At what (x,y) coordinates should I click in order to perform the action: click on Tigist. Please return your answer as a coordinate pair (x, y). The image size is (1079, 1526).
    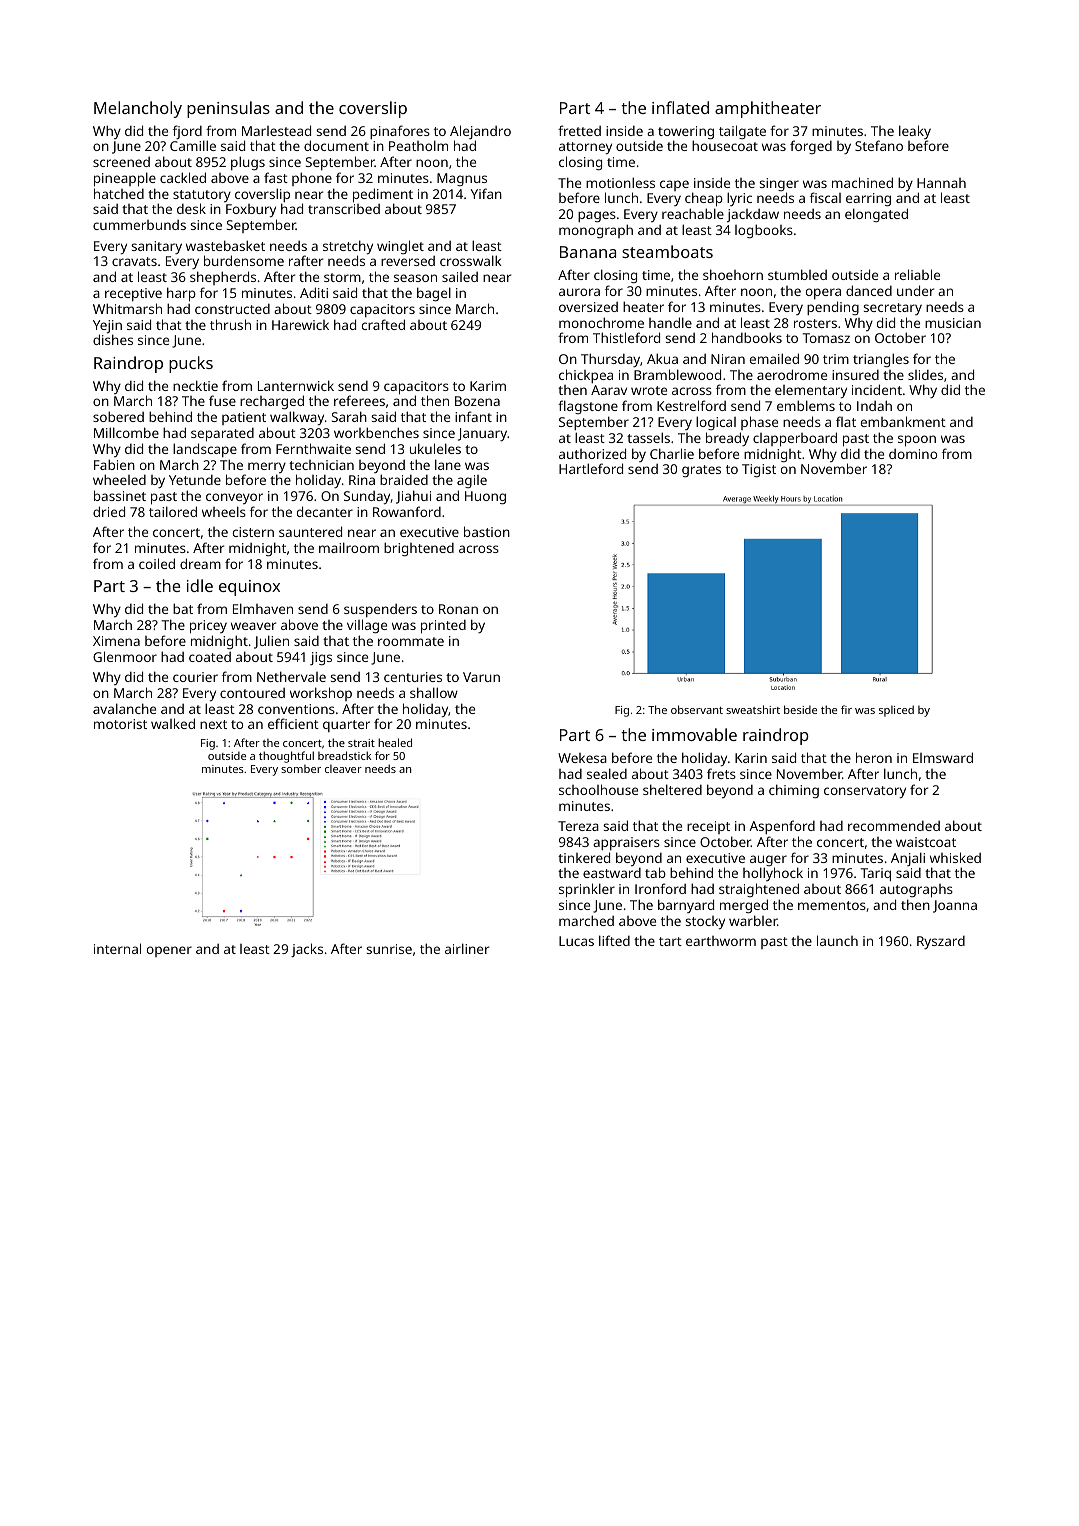
    Looking at the image, I should click on (759, 470).
